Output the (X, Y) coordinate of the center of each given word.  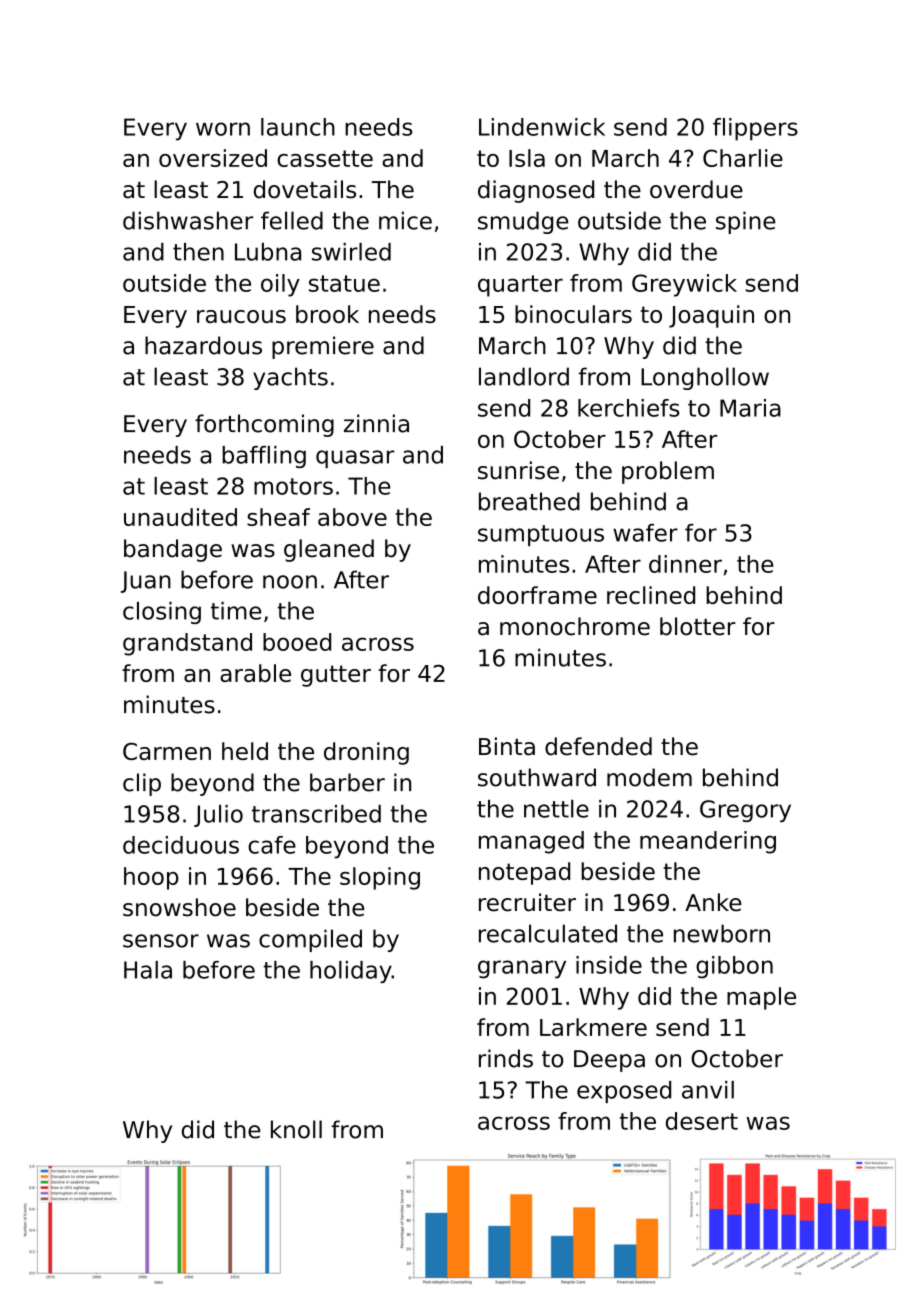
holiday (351, 972)
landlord (524, 376)
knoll (296, 1129)
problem (668, 472)
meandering (708, 842)
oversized (213, 158)
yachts (290, 378)
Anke (713, 902)
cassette (325, 158)
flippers (755, 129)
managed (531, 842)
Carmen (167, 751)
